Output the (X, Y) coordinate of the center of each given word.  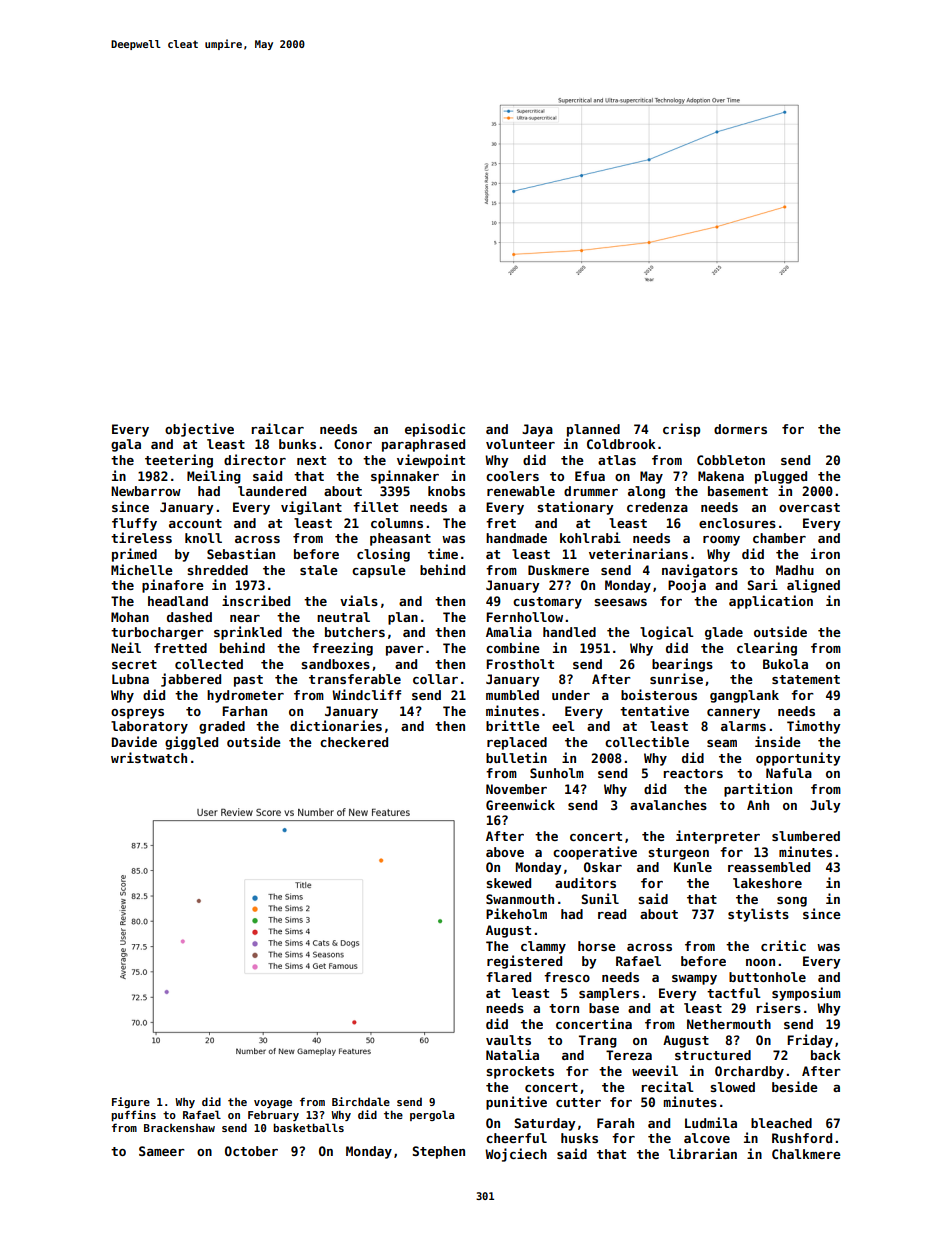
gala (126, 445)
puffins (133, 1115)
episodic (435, 430)
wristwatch (149, 757)
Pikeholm (516, 913)
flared (508, 977)
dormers (740, 429)
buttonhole (767, 977)
